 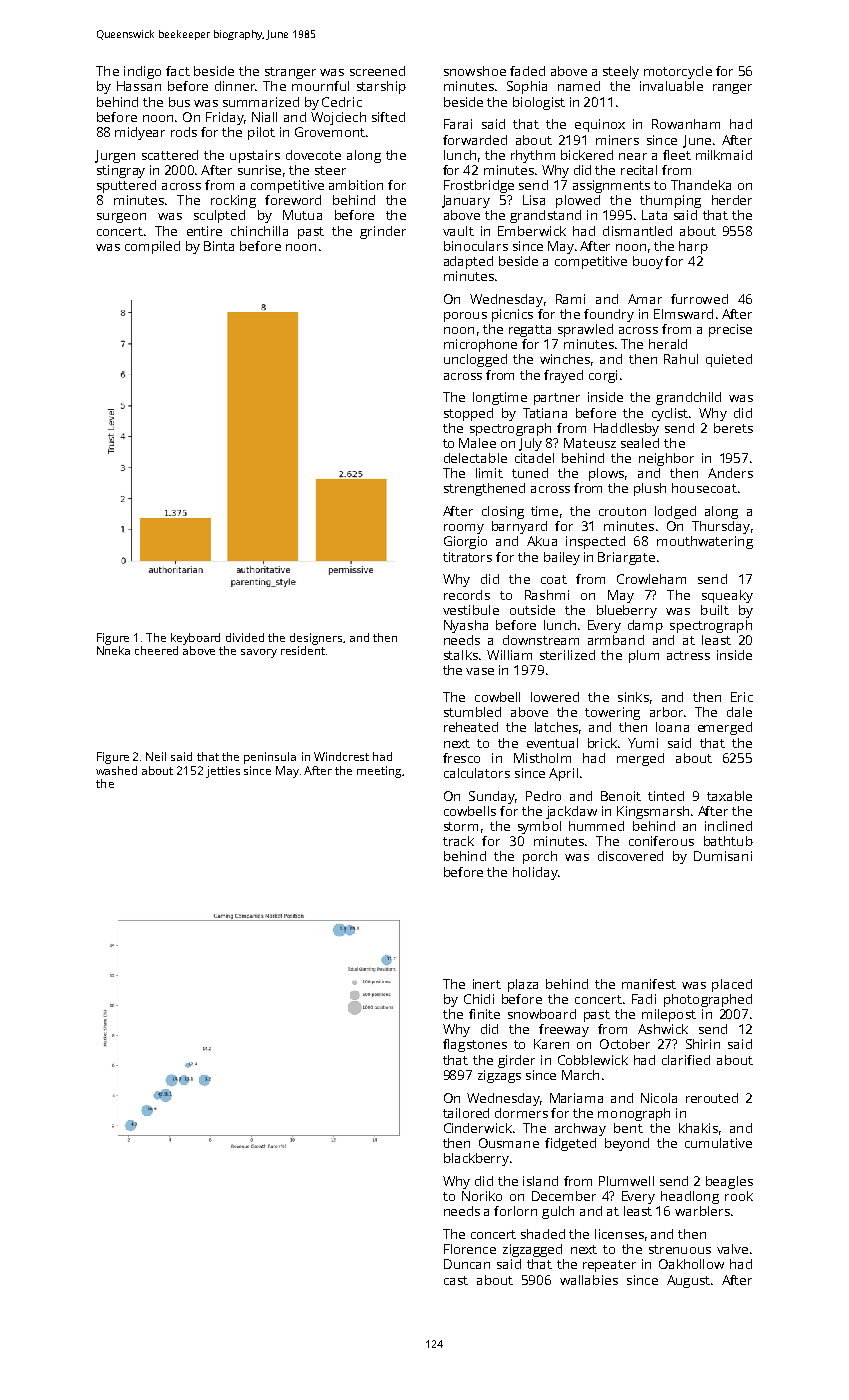 What do you see at coordinates (728, 826) in the image?
I see `inclined` at bounding box center [728, 826].
